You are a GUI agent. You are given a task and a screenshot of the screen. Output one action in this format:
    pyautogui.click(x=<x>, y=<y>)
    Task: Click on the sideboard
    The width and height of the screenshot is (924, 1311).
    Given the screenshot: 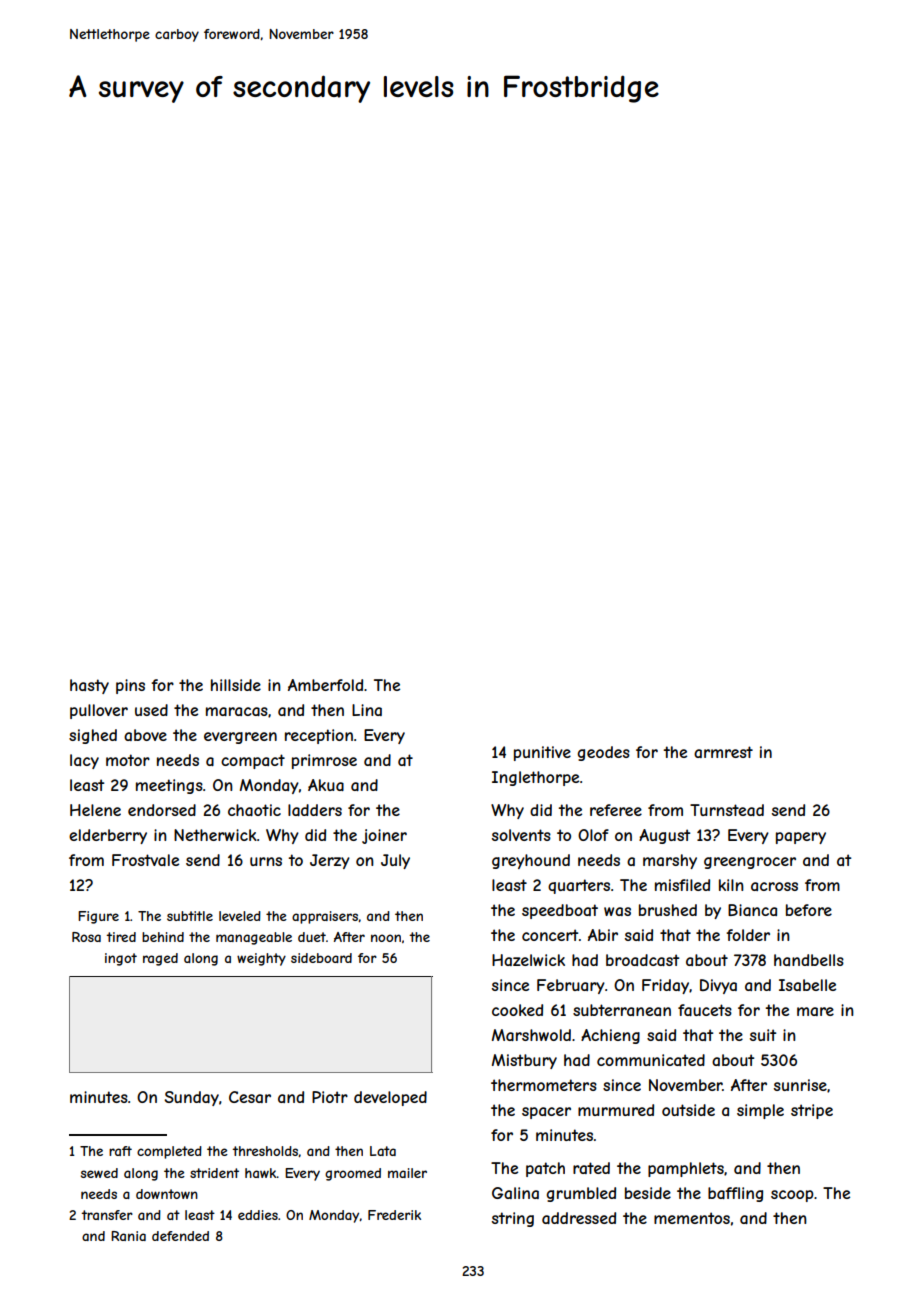 What is the action you would take?
    pyautogui.click(x=321, y=958)
